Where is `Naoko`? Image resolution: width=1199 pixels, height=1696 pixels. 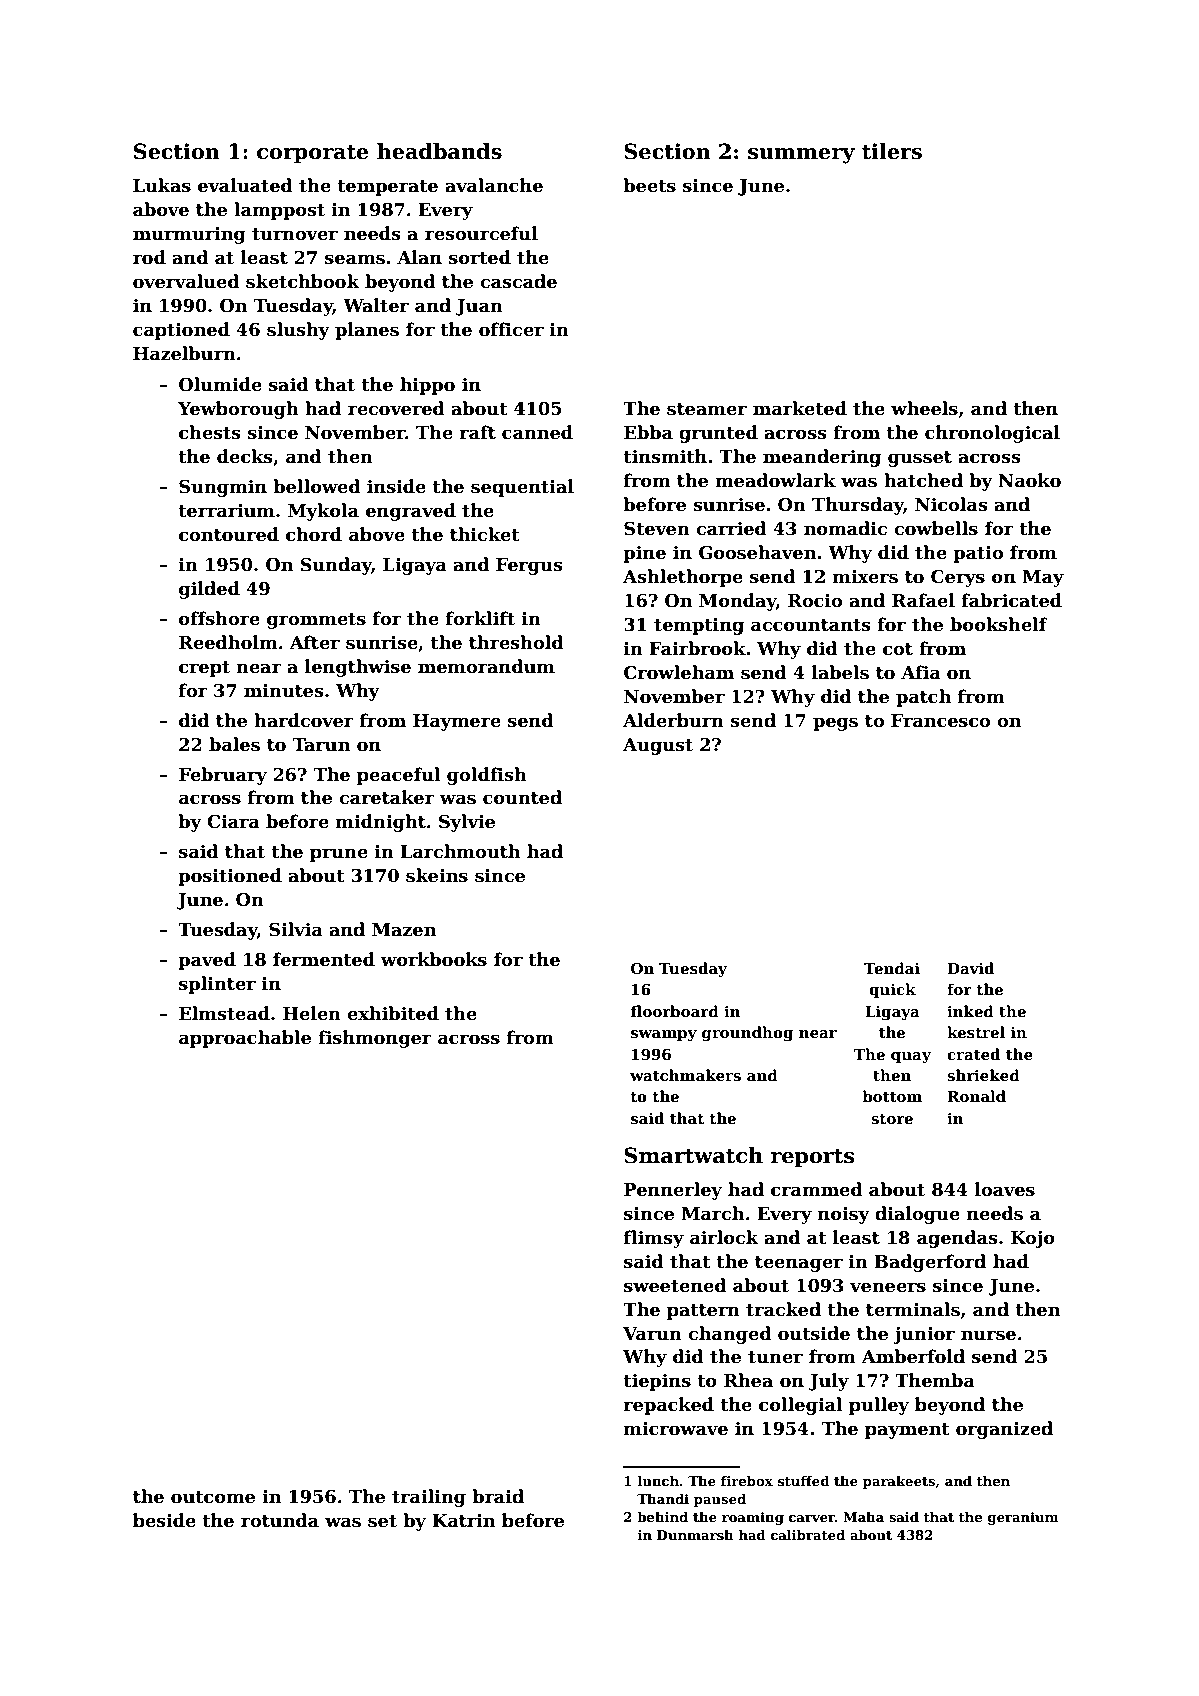 Naoko is located at coordinates (1029, 480).
